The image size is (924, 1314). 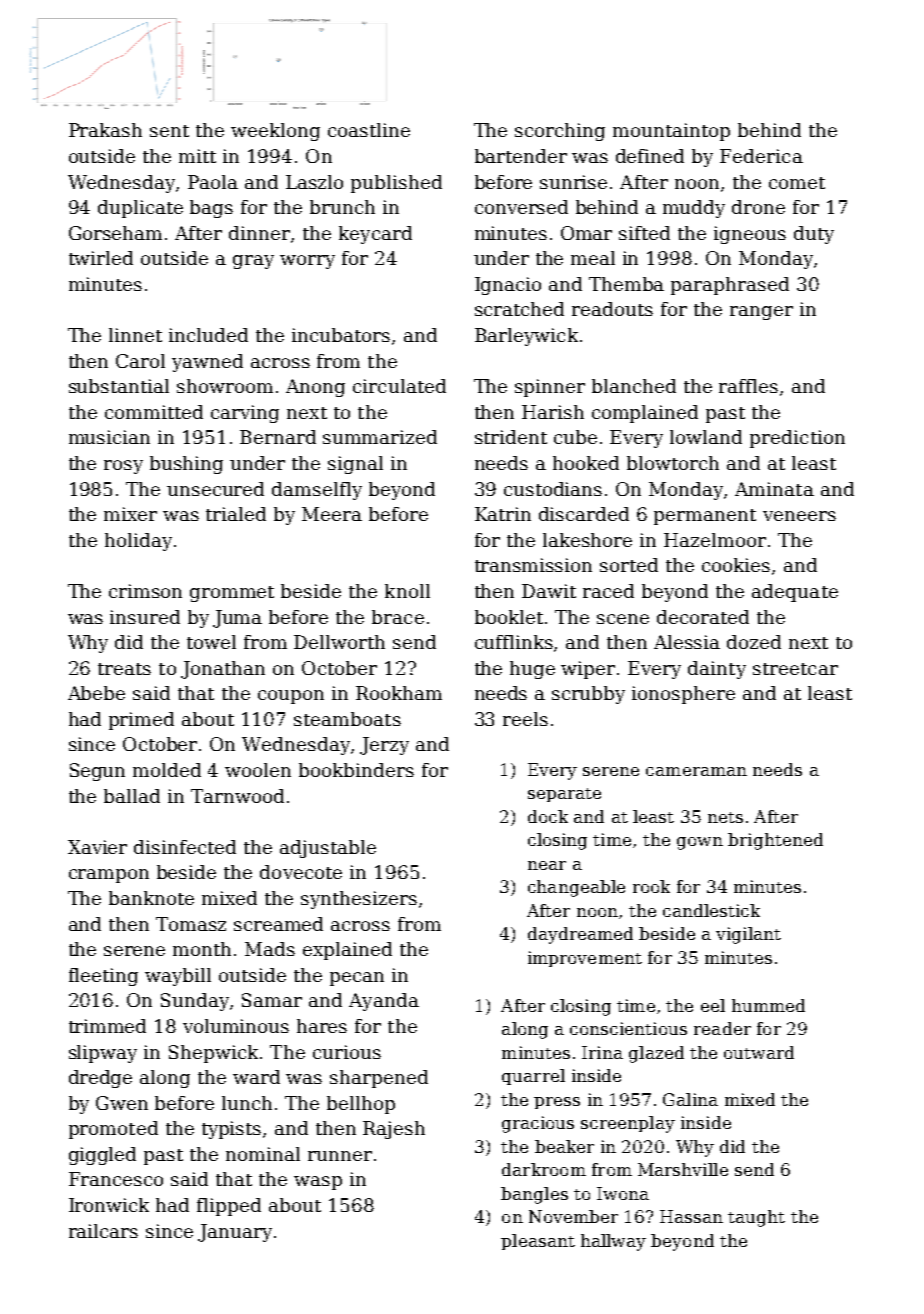 I want to click on Ignacio, so click(x=508, y=286).
